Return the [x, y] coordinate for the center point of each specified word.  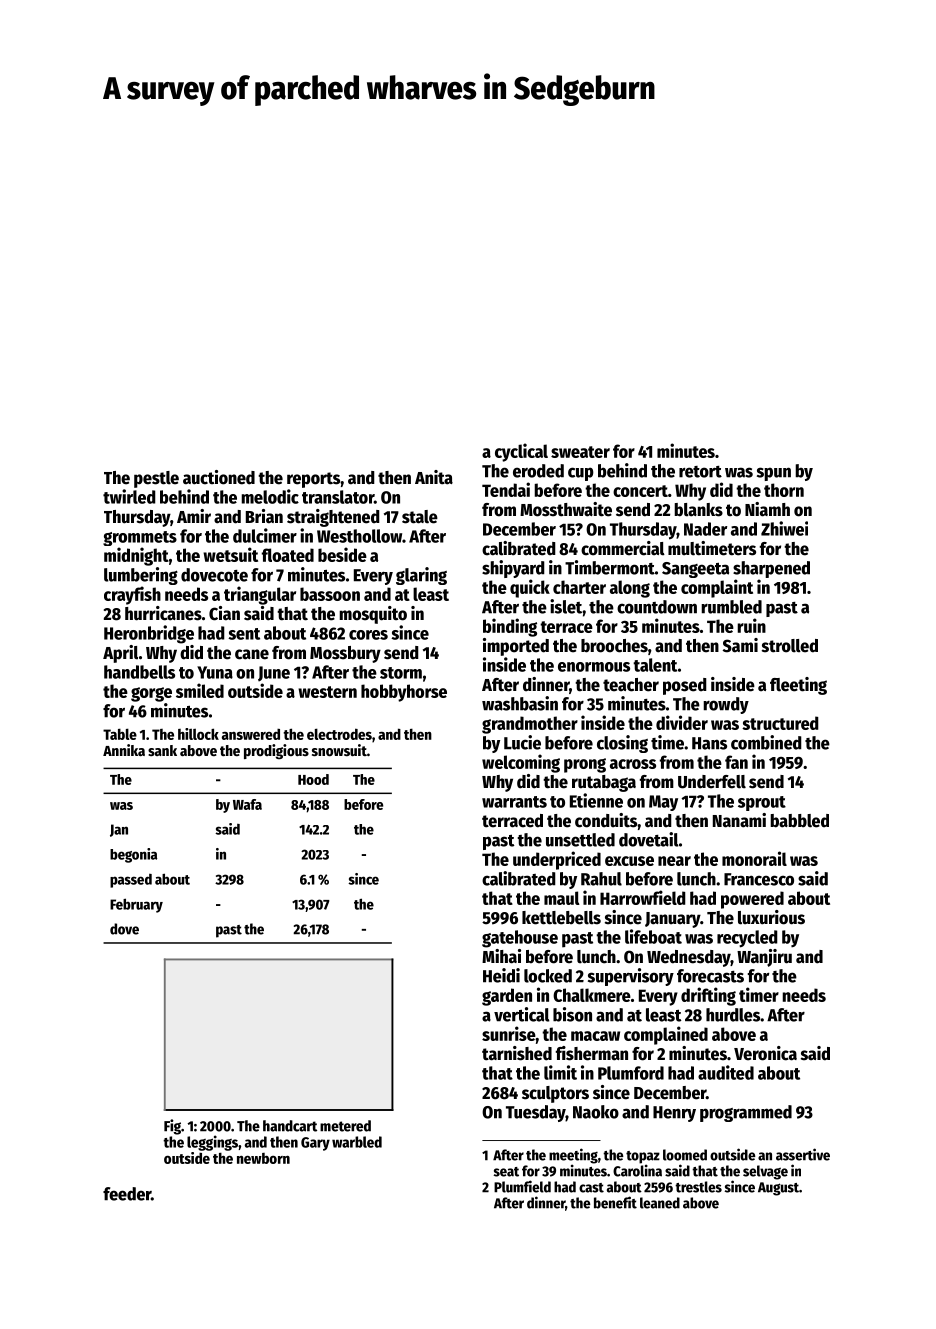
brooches [614, 646]
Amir [194, 516]
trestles [698, 1187]
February [136, 905]
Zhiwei [784, 528]
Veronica [765, 1053]
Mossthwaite [566, 509]
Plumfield [522, 1186]
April [120, 654]
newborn [263, 1158]
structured [780, 723]
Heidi [501, 975]
